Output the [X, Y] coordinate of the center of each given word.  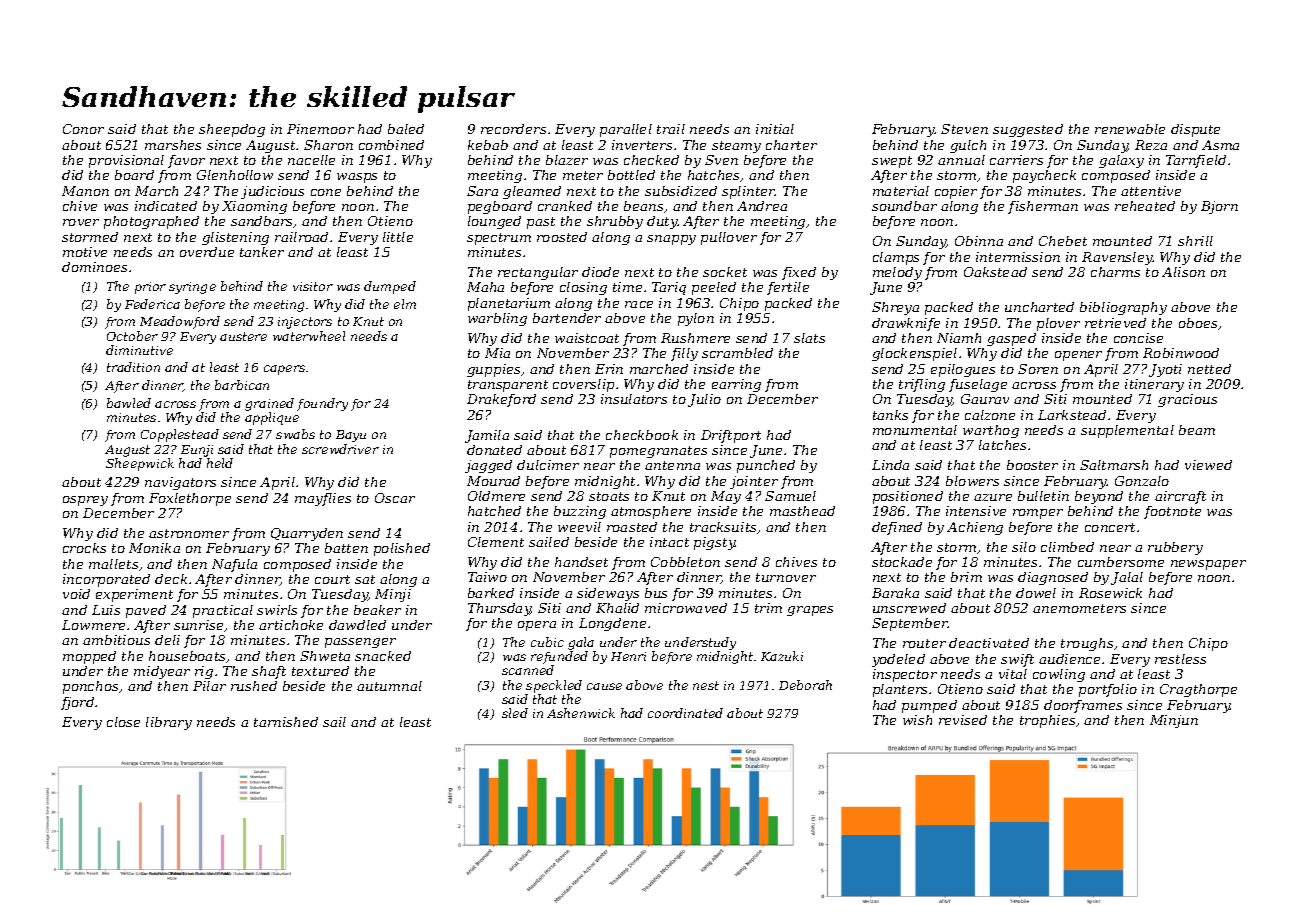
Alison [1183, 272]
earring [736, 385]
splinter [749, 192]
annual [961, 160]
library [169, 723]
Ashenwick [581, 713]
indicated [166, 206]
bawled [129, 403]
